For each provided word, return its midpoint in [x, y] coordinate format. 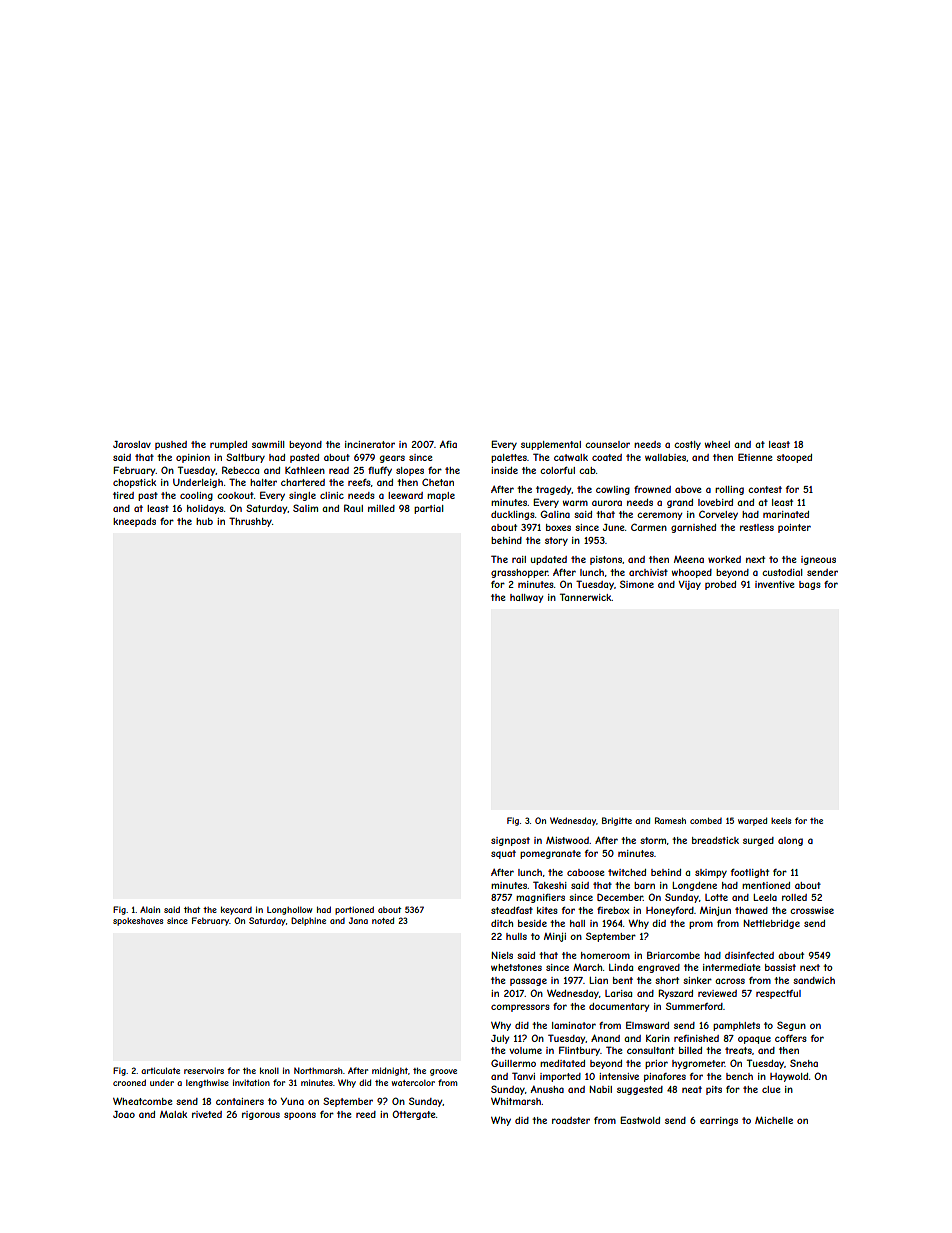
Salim [305, 508]
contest [765, 489]
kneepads [134, 522]
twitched [627, 872]
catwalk [571, 457]
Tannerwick [586, 597]
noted [383, 920]
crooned [129, 1082]
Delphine [308, 921]
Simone [637, 584]
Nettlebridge [771, 924]
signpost [510, 841]
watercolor [413, 1083]
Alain [150, 909]
